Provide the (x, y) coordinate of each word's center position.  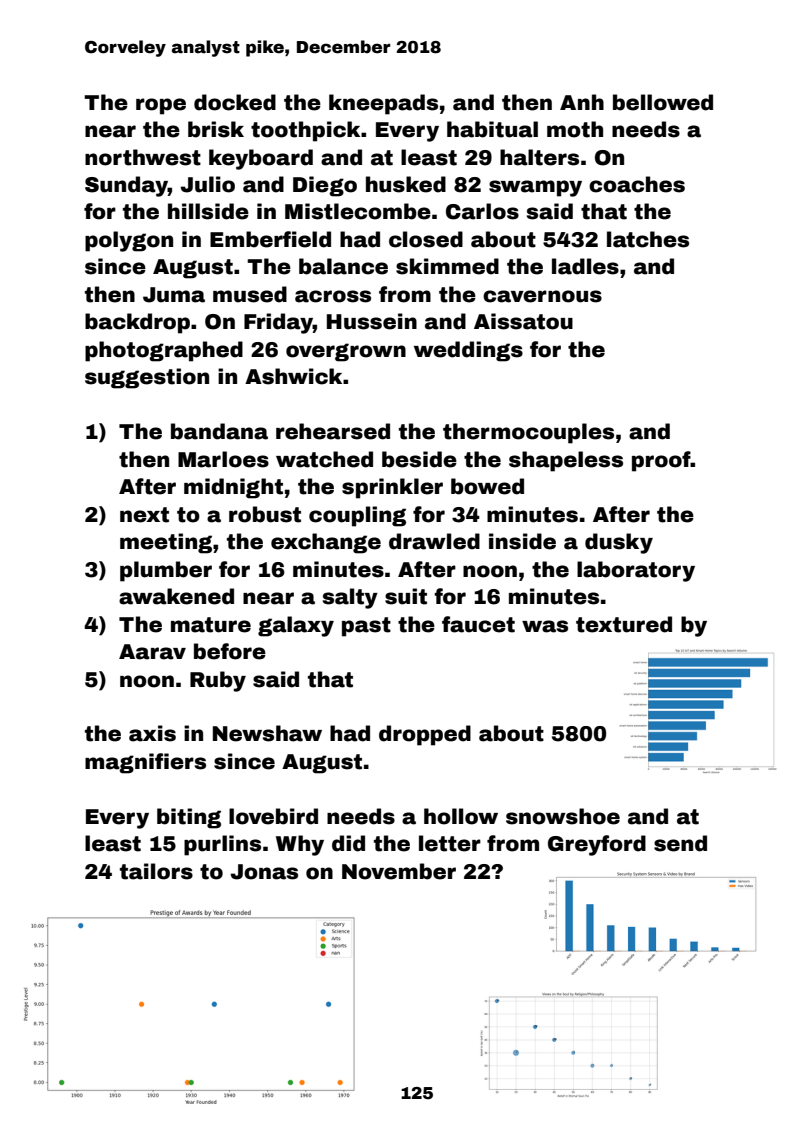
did (348, 843)
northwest (143, 157)
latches (648, 239)
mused (250, 294)
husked (406, 184)
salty (350, 598)
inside (522, 541)
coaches (637, 184)
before (230, 651)
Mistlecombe (358, 211)
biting (189, 818)
